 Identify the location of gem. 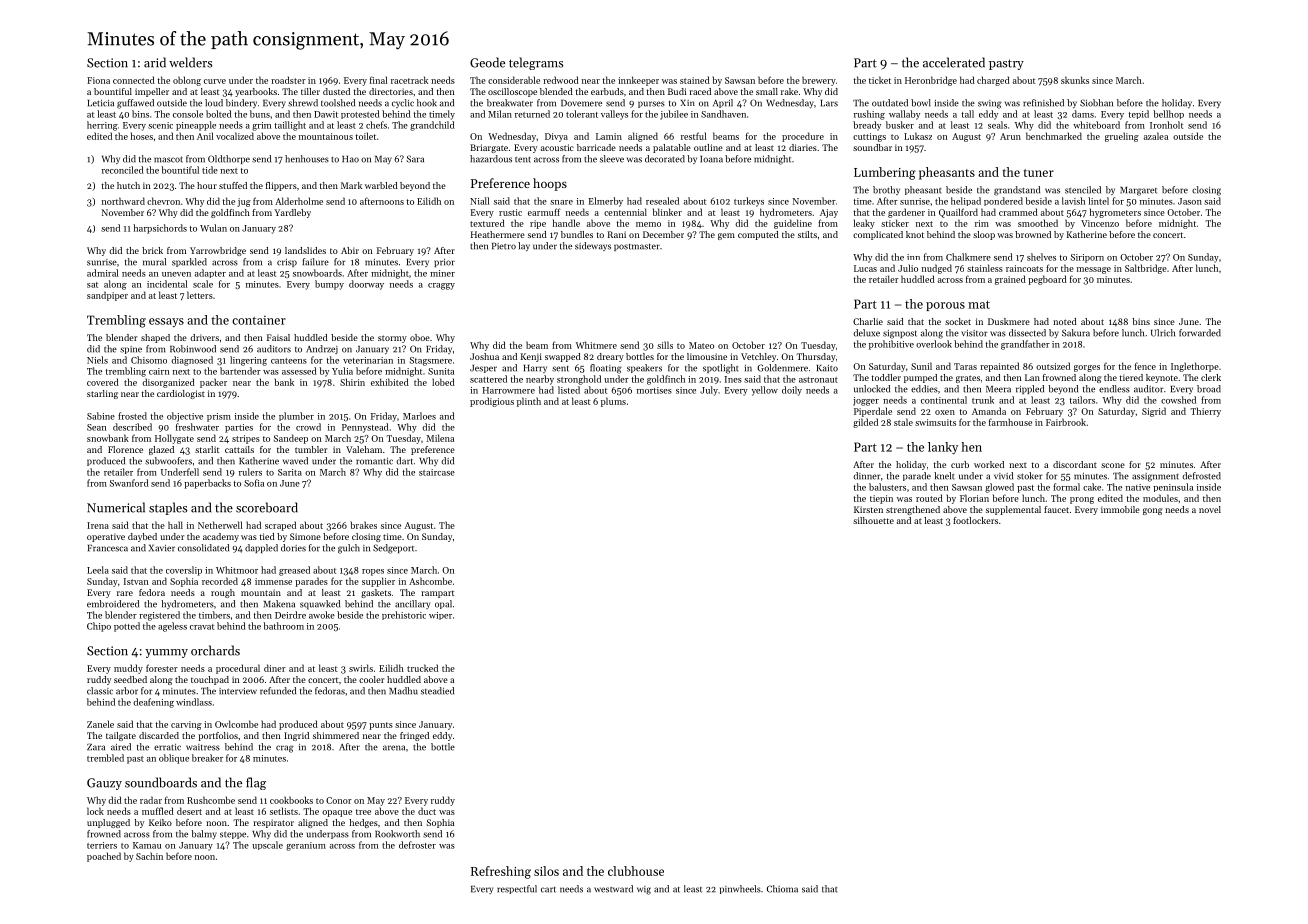
(726, 236).
